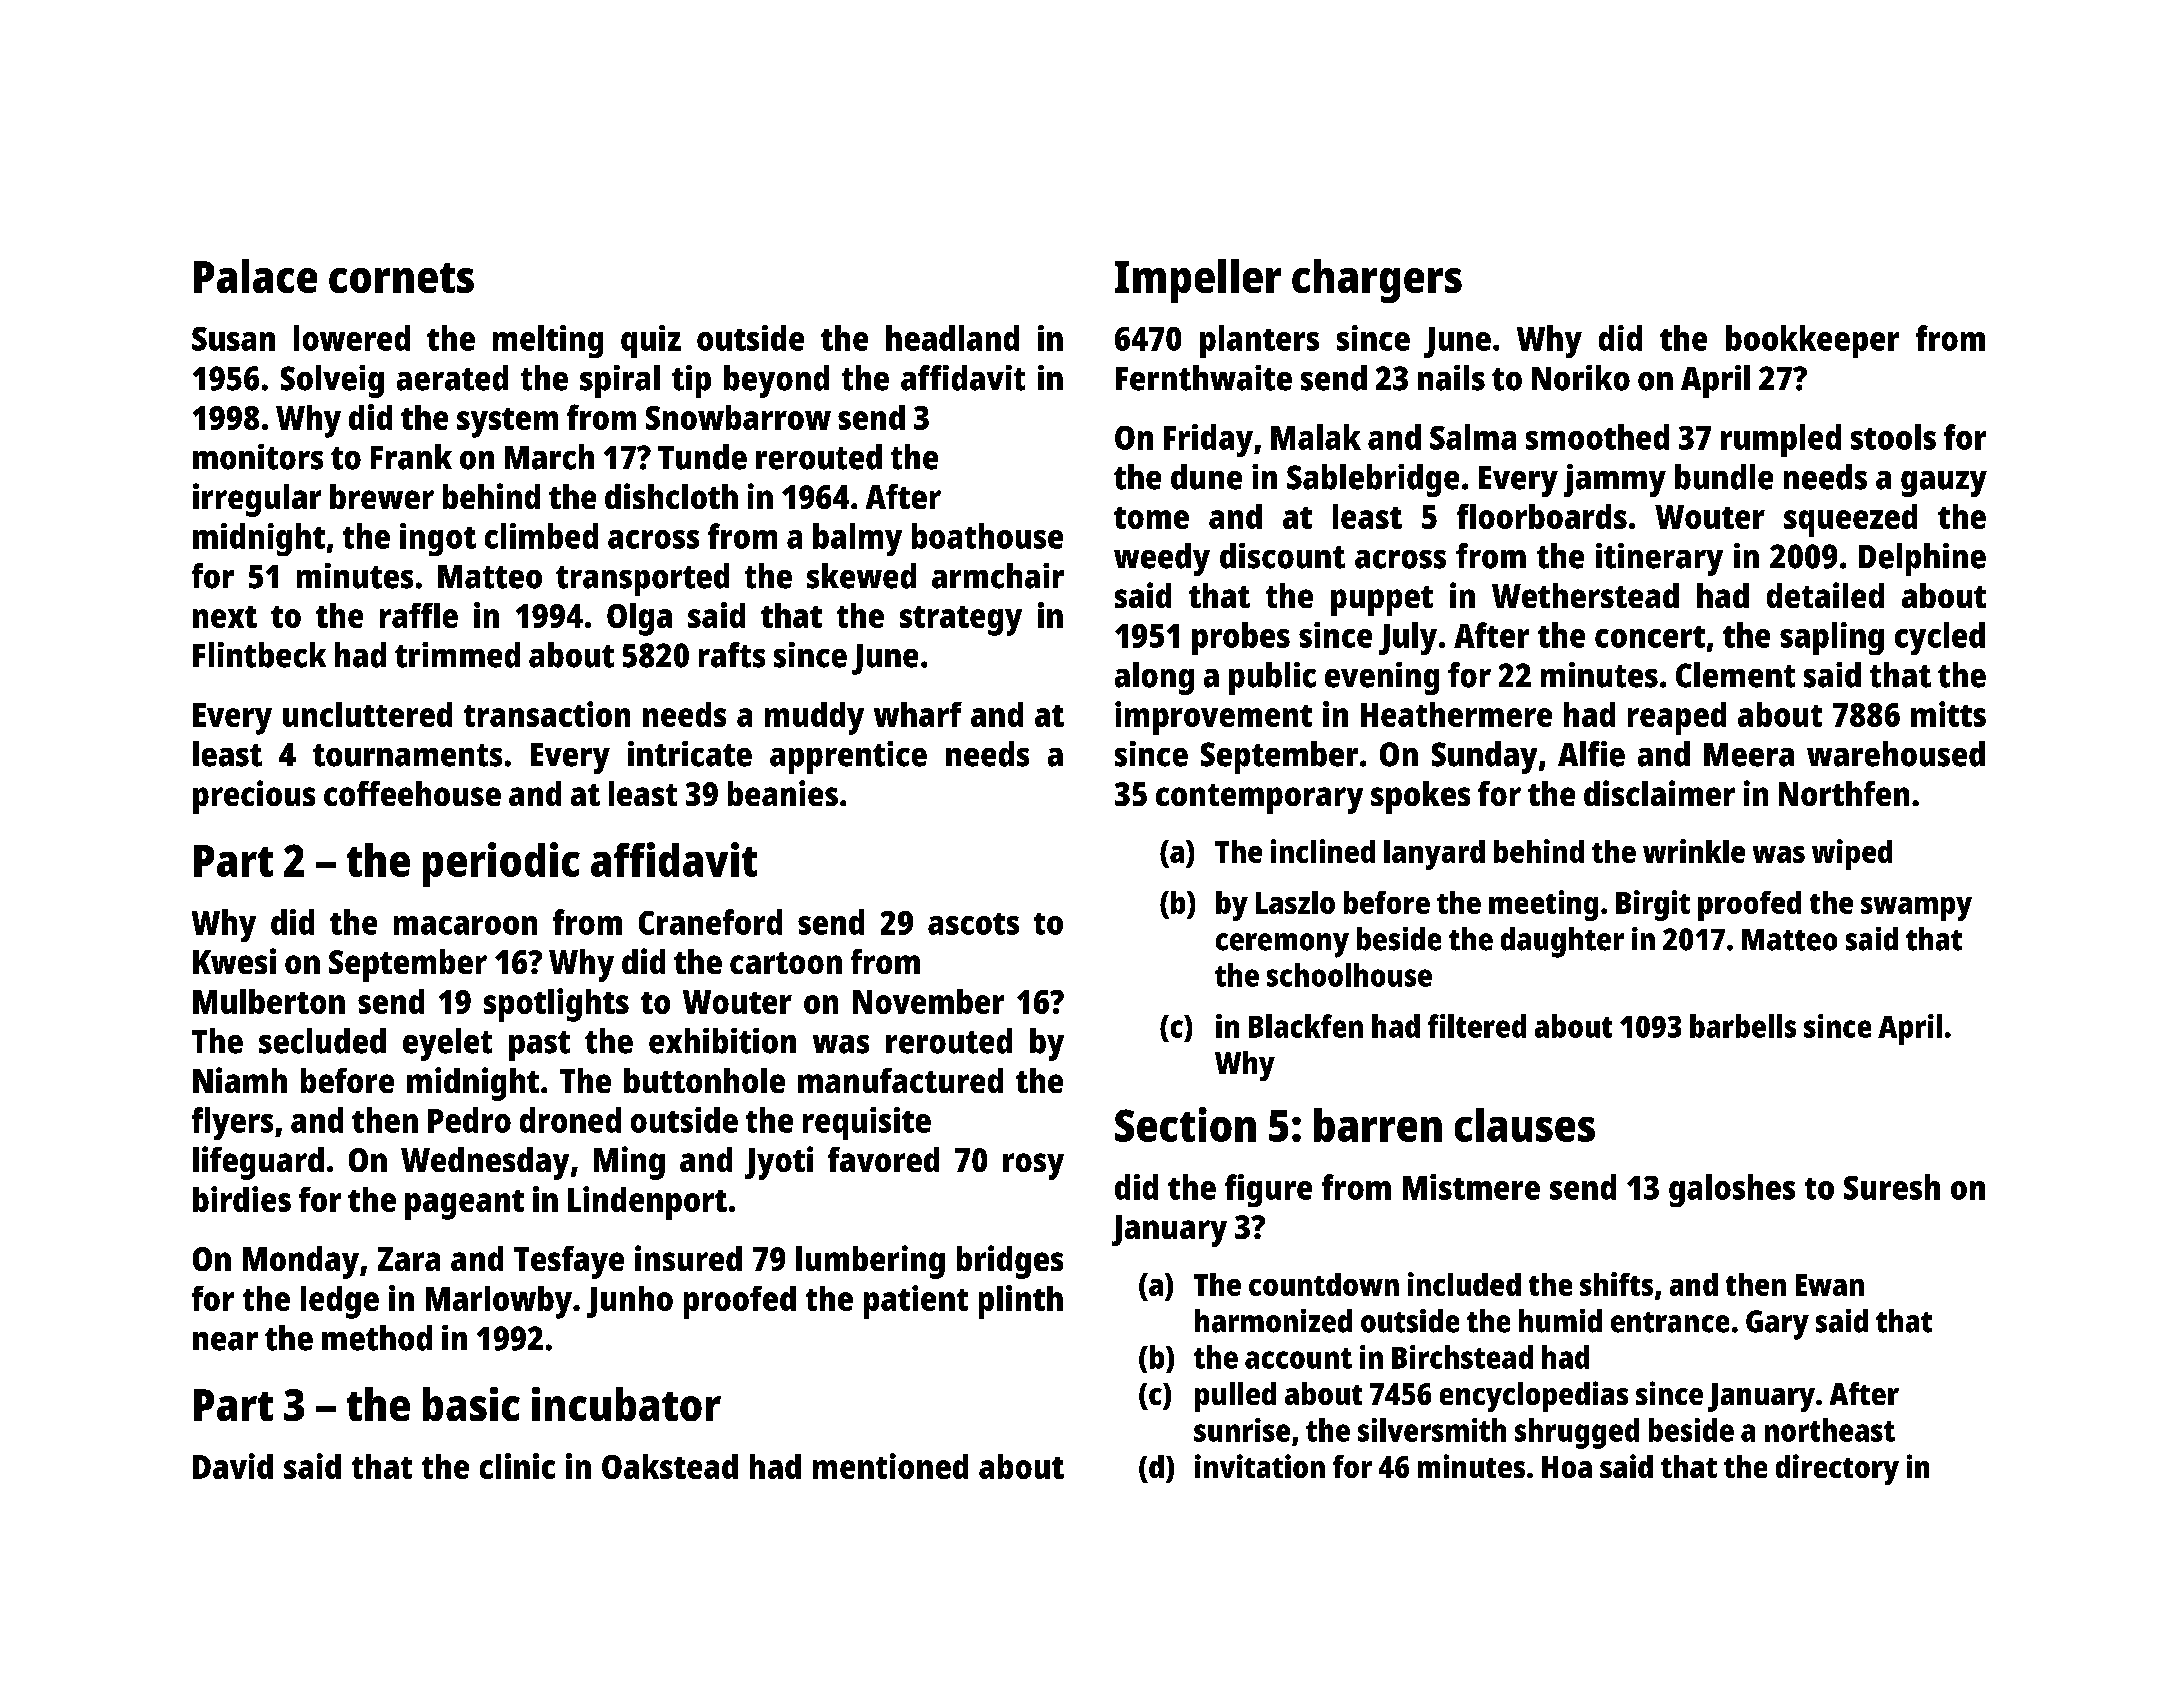 This screenshot has width=2178, height=1683. What do you see at coordinates (918, 714) in the screenshot?
I see `wharf` at bounding box center [918, 714].
